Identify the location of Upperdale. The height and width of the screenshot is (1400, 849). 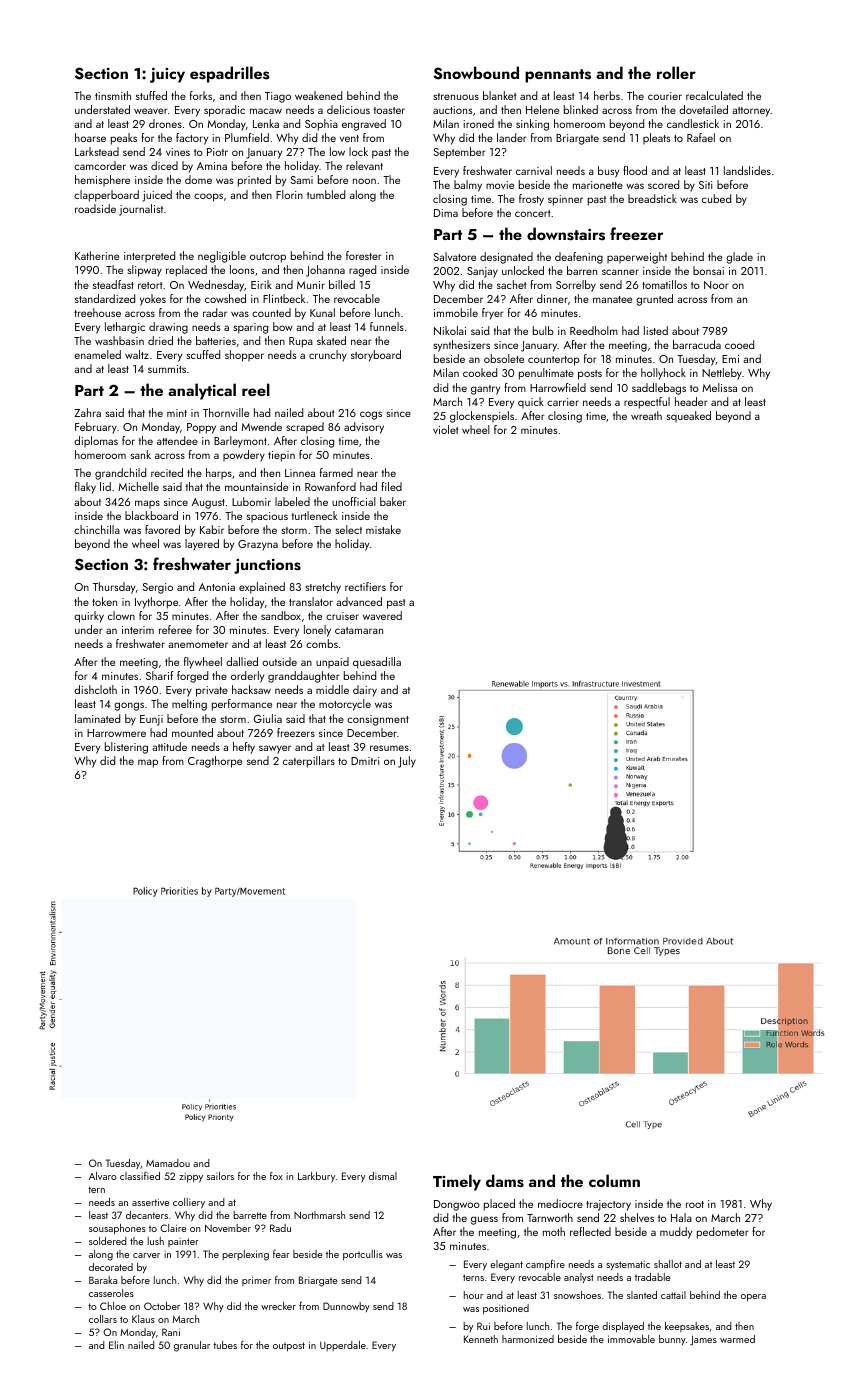
(343, 1346).
